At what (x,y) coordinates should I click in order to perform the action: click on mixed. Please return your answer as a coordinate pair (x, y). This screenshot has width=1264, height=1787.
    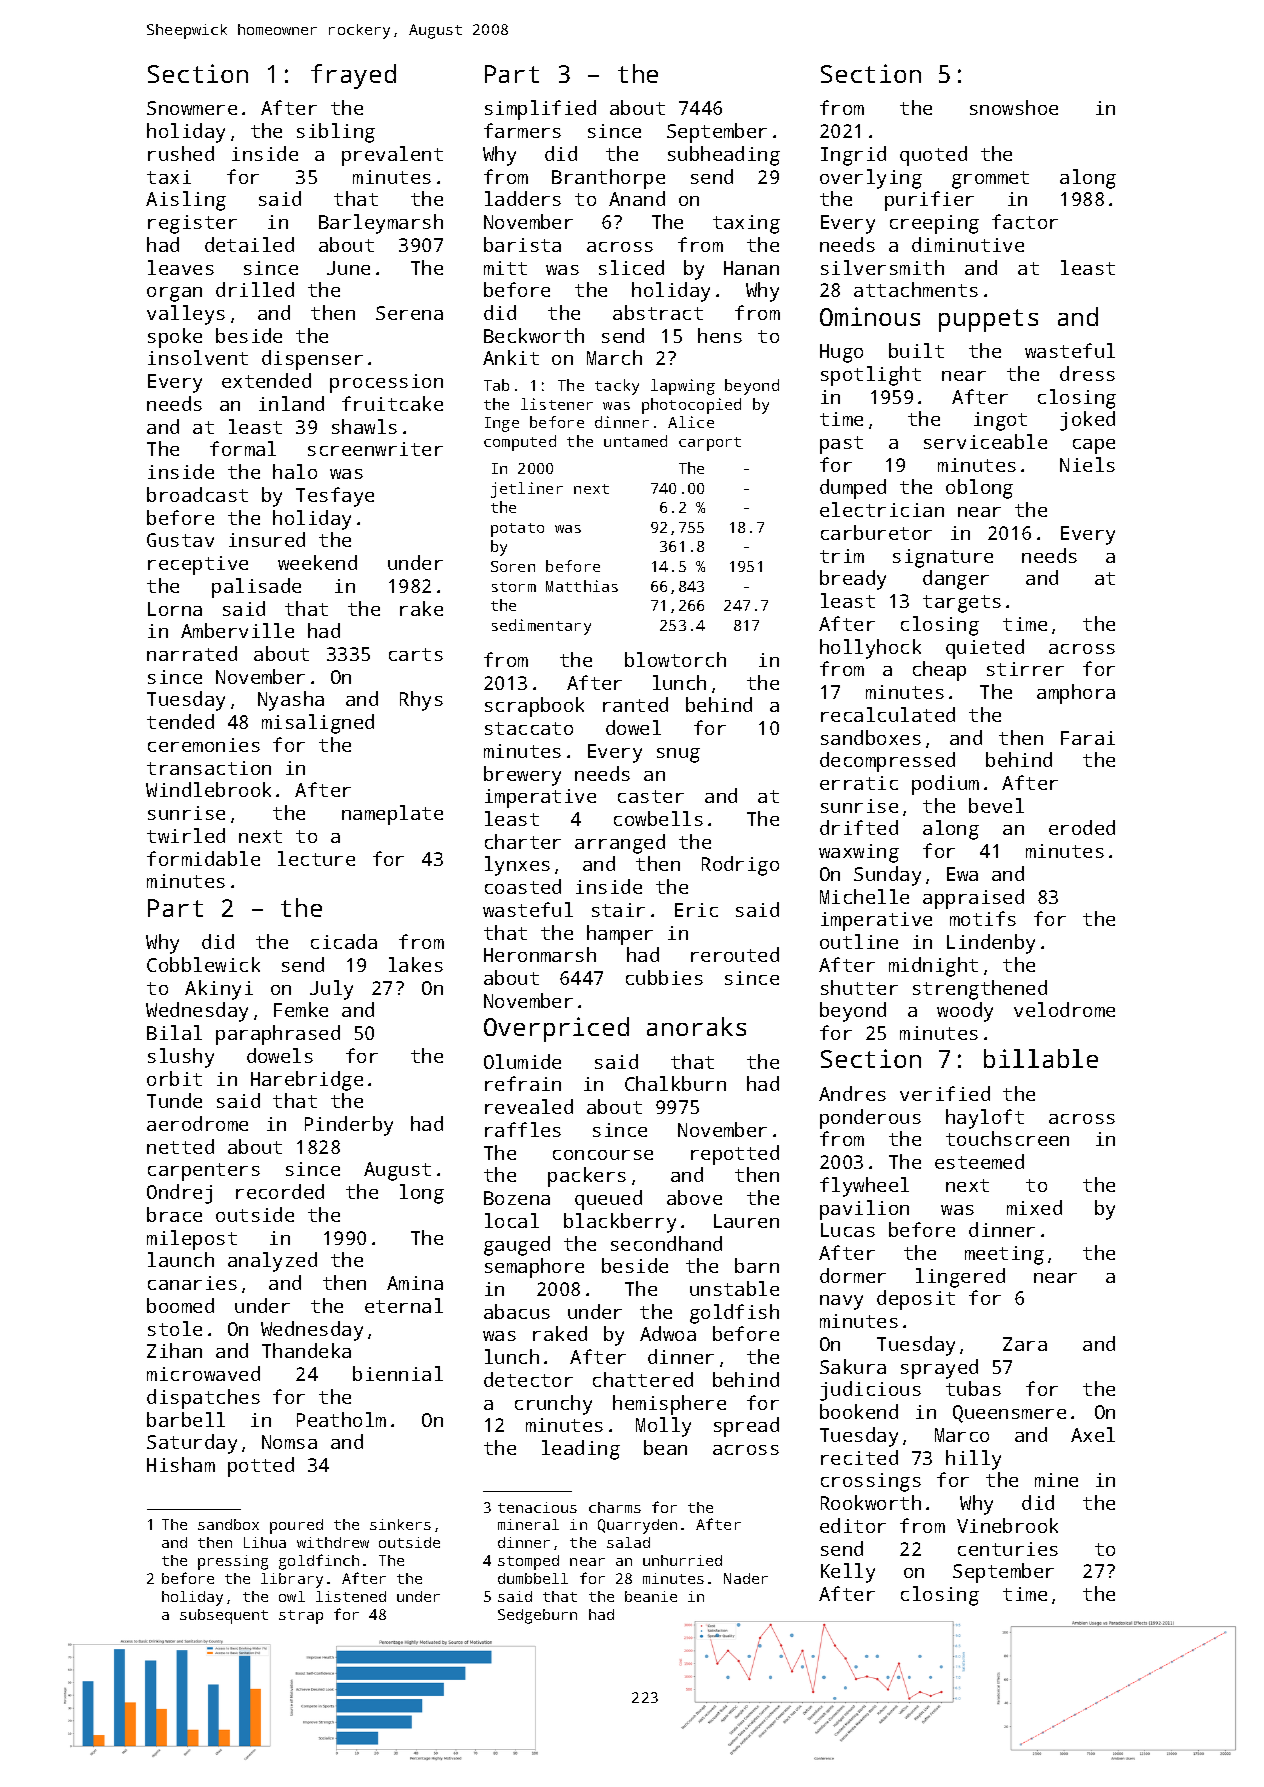
    Looking at the image, I should click on (1034, 1207).
